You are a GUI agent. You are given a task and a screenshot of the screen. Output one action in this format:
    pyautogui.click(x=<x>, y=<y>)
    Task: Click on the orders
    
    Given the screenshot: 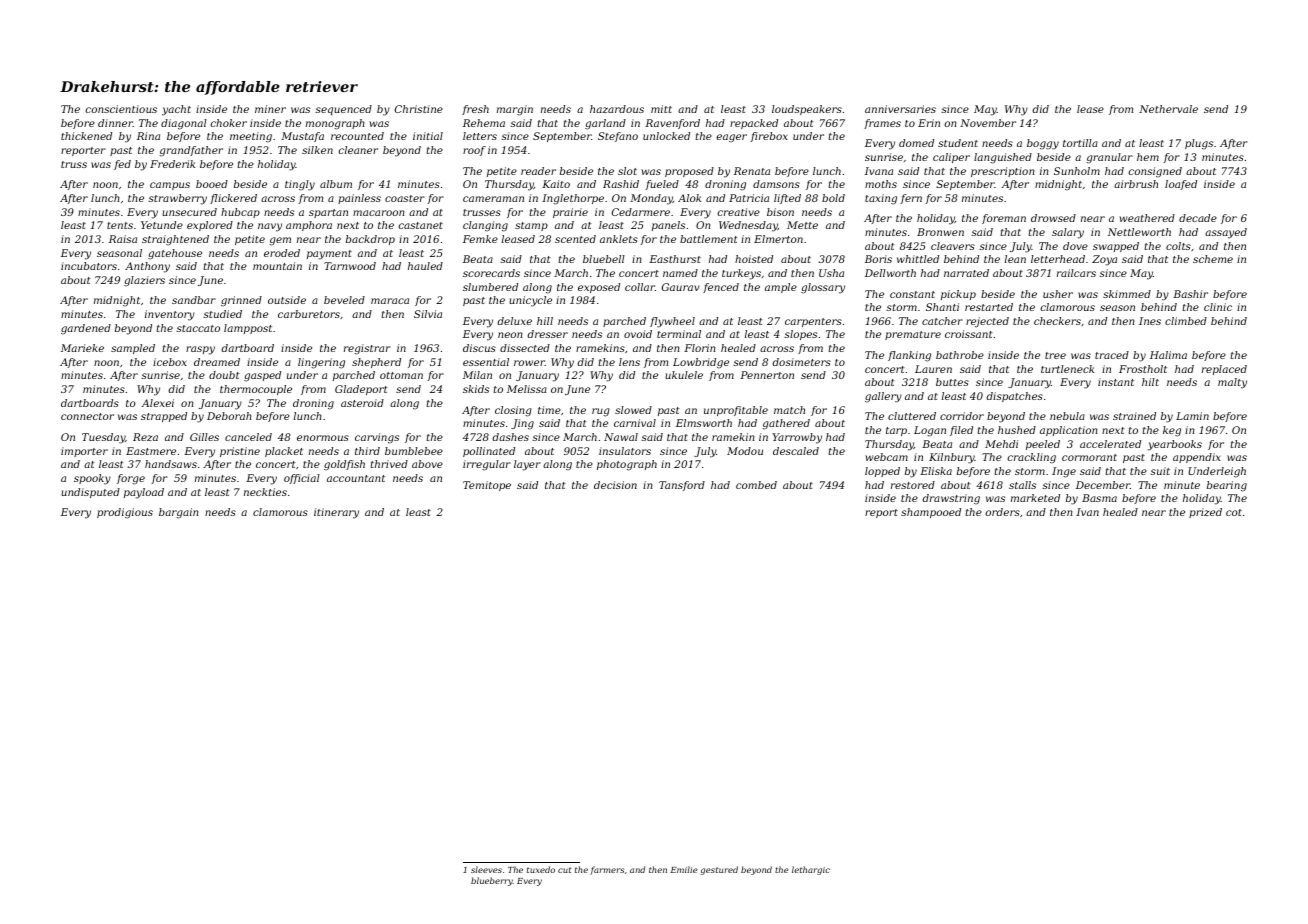 What is the action you would take?
    pyautogui.click(x=1003, y=512)
